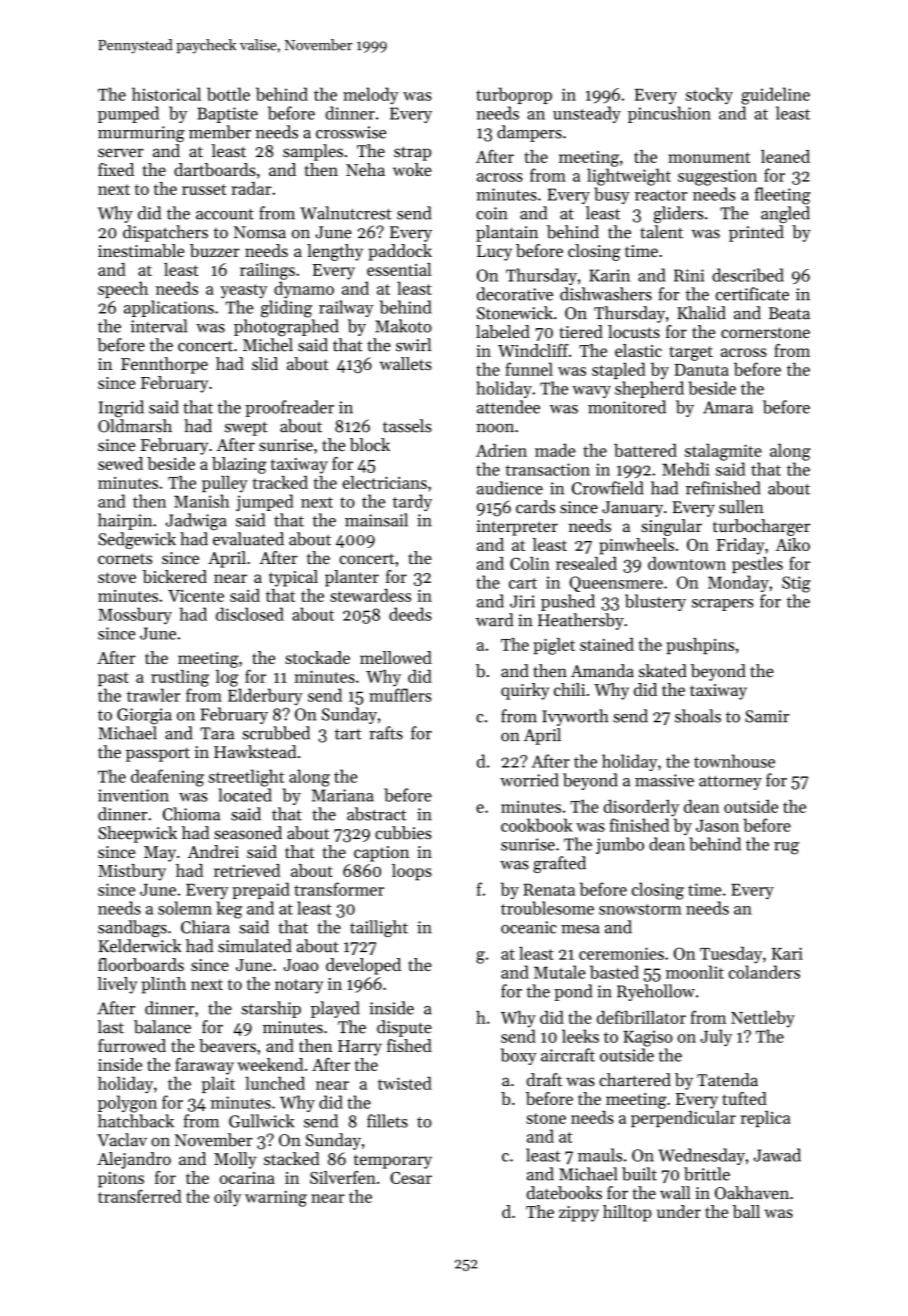 This screenshot has height=1316, width=908. I want to click on historical, so click(166, 94).
